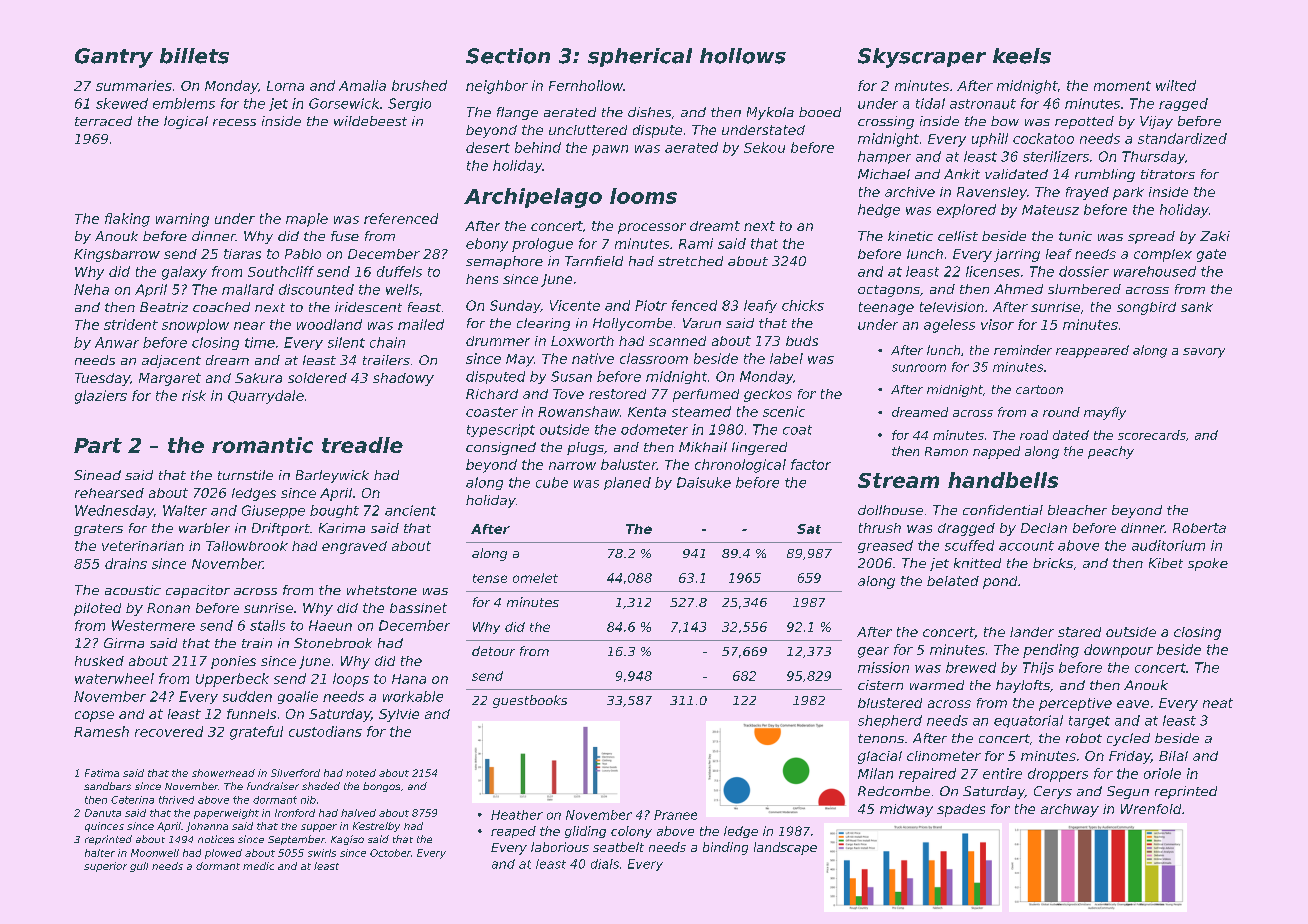 The width and height of the screenshot is (1308, 924). What do you see at coordinates (114, 58) in the screenshot?
I see `Gantry` at bounding box center [114, 58].
